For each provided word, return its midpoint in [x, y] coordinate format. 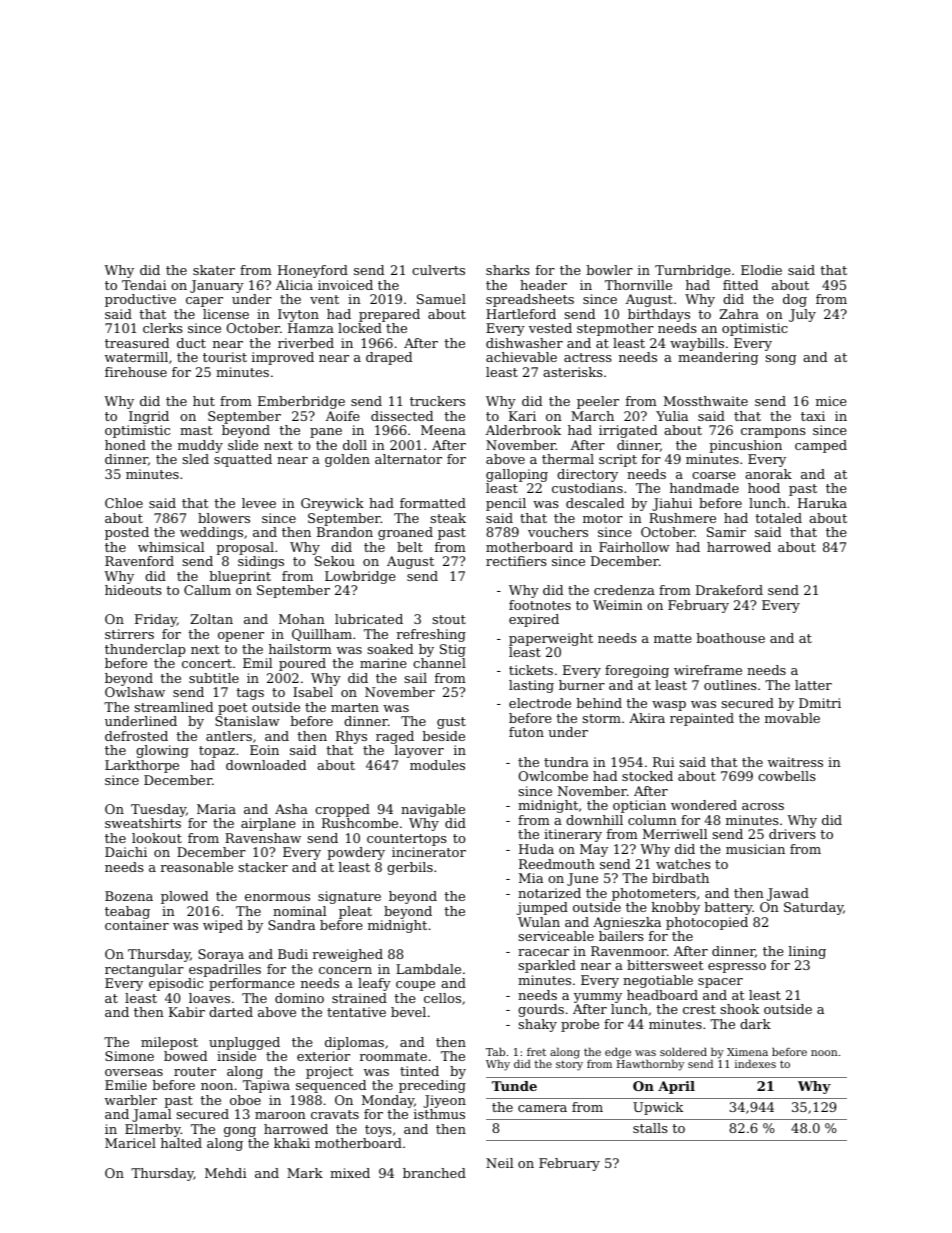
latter [813, 685]
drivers [792, 834]
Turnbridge [693, 271]
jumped [542, 908]
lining [807, 952]
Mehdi [226, 1173]
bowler [609, 270]
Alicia [294, 285]
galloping [517, 475]
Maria [216, 809]
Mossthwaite [706, 401]
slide [243, 445]
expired [534, 620]
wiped [223, 926]
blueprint [240, 577]
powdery [356, 853]
